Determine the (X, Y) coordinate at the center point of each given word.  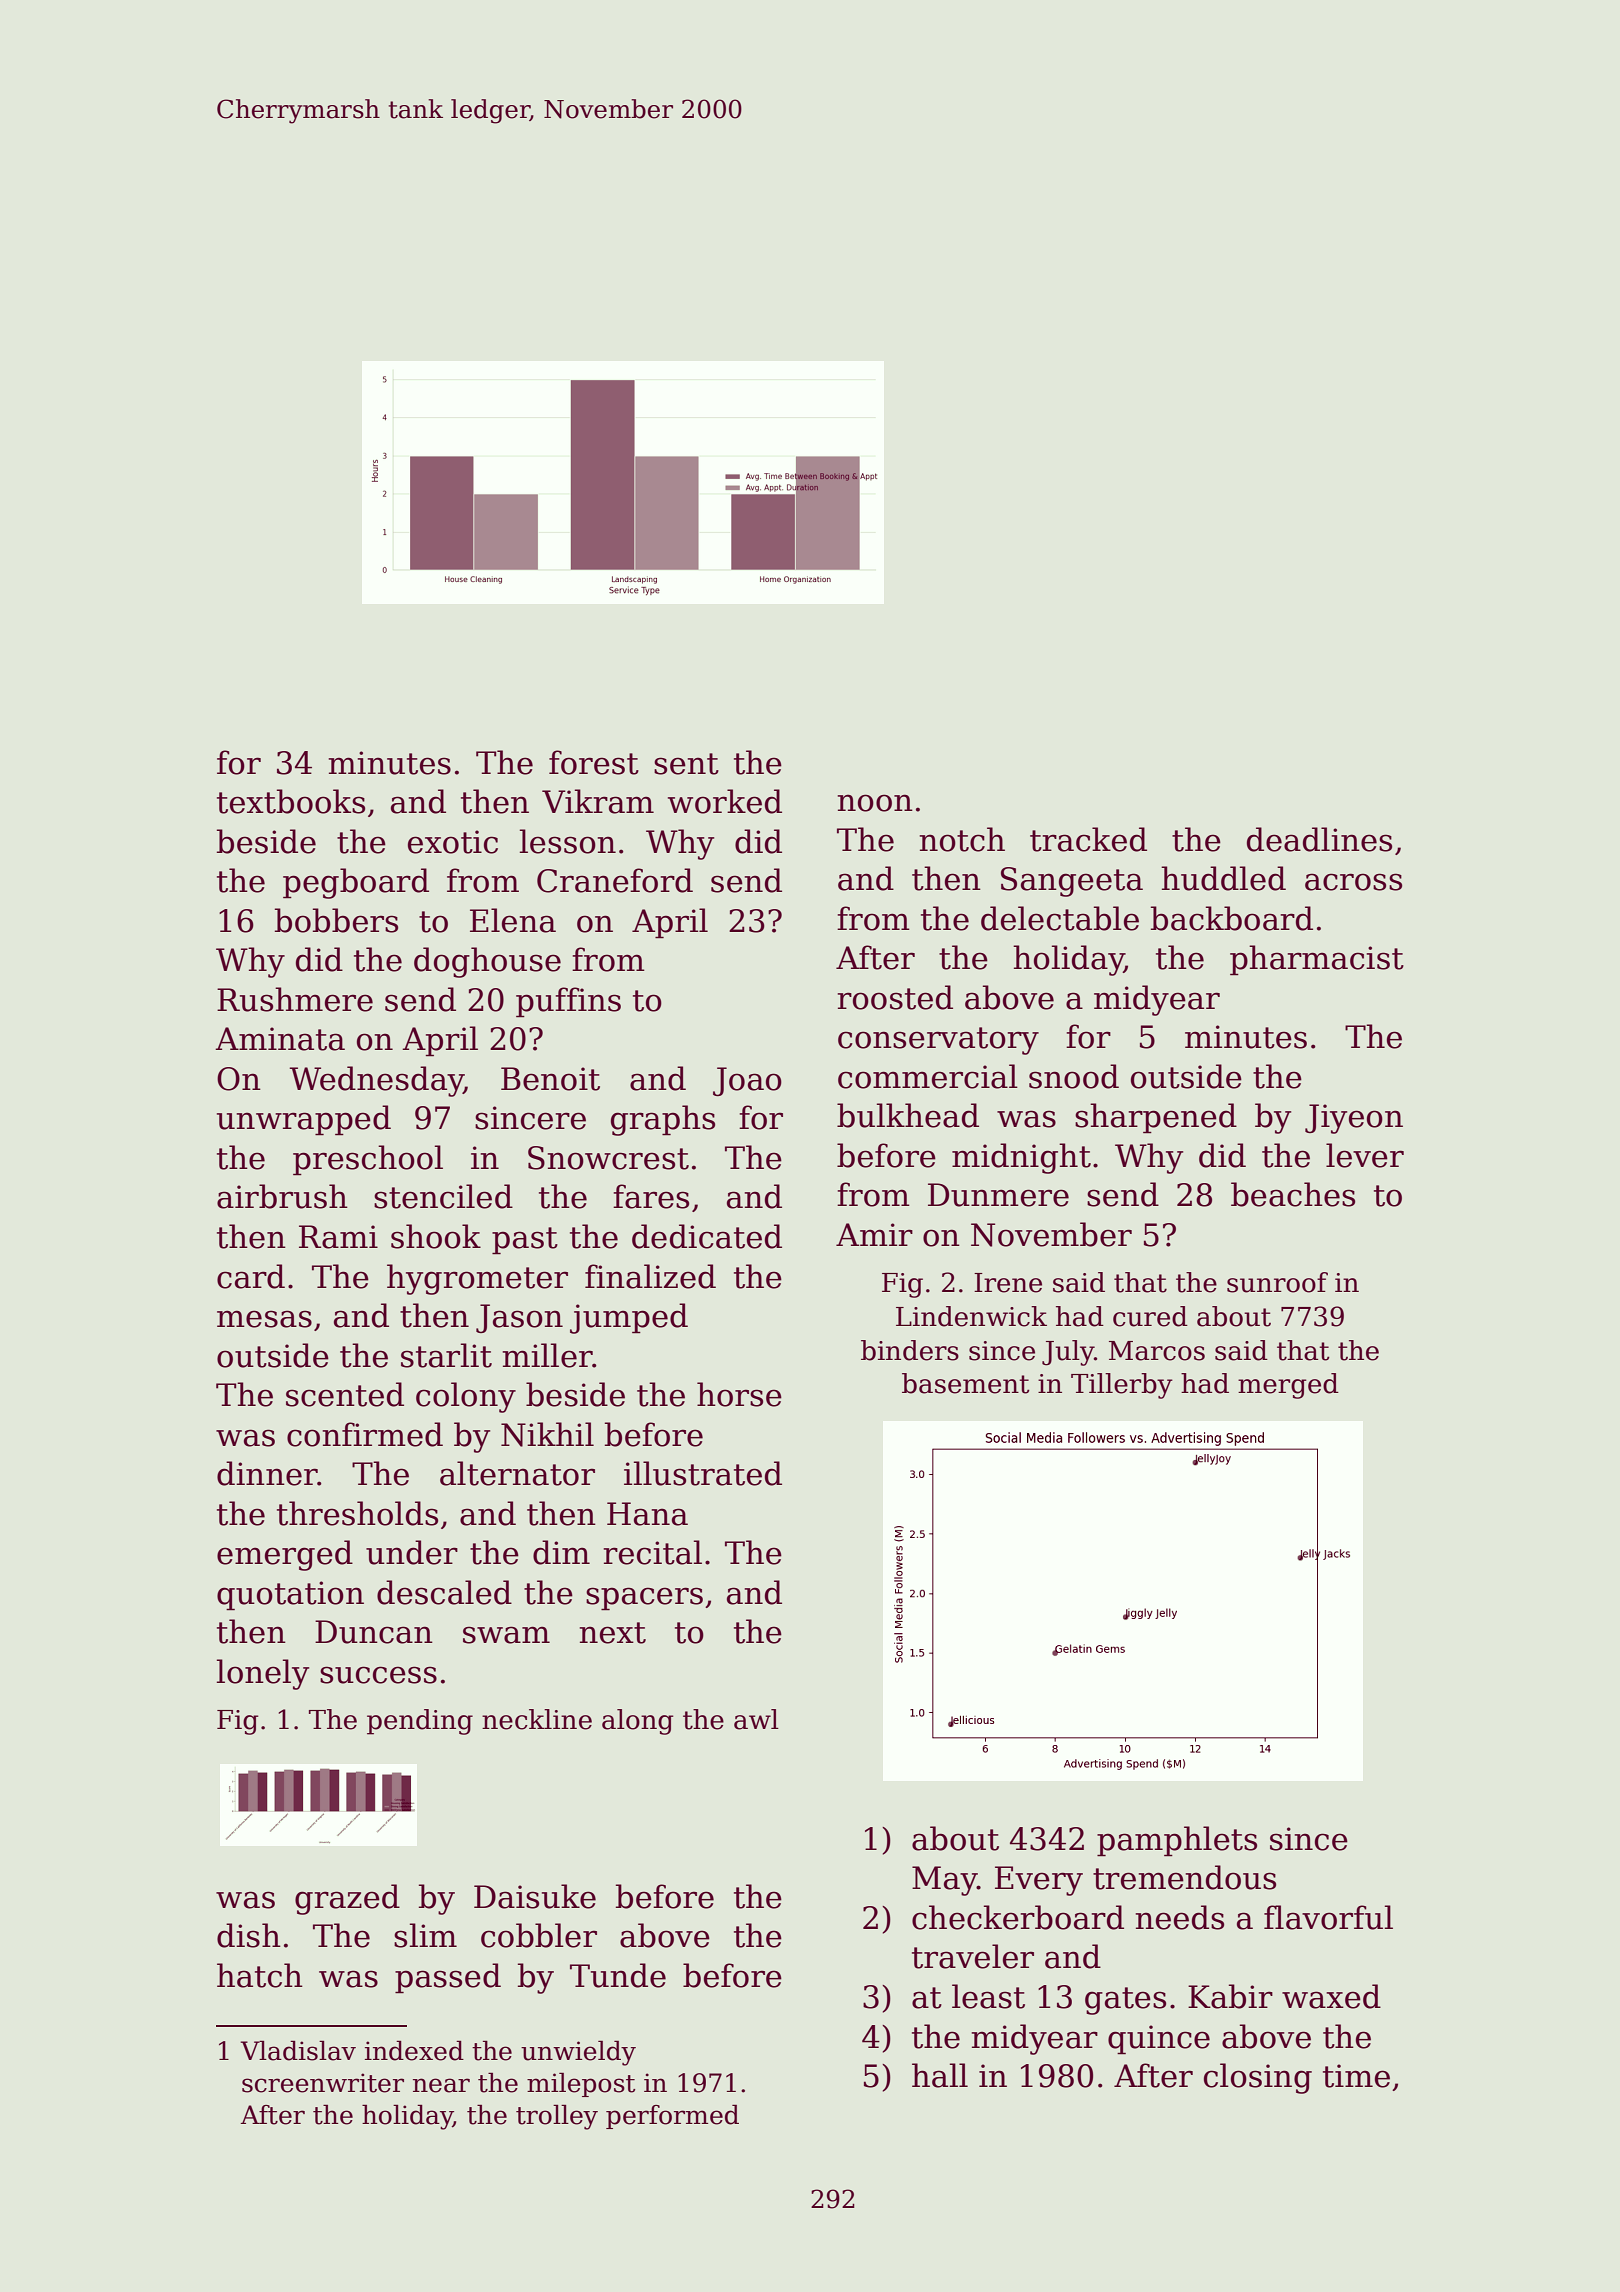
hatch (260, 1975)
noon (875, 803)
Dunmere (998, 1195)
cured (1150, 1316)
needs (1180, 1917)
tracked (1088, 839)
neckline (537, 1719)
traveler (973, 1956)
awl (756, 1719)
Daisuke (535, 1896)
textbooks (291, 801)
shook (436, 1236)
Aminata (280, 1039)
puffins (568, 1002)
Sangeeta (1072, 882)
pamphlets (1177, 1841)
